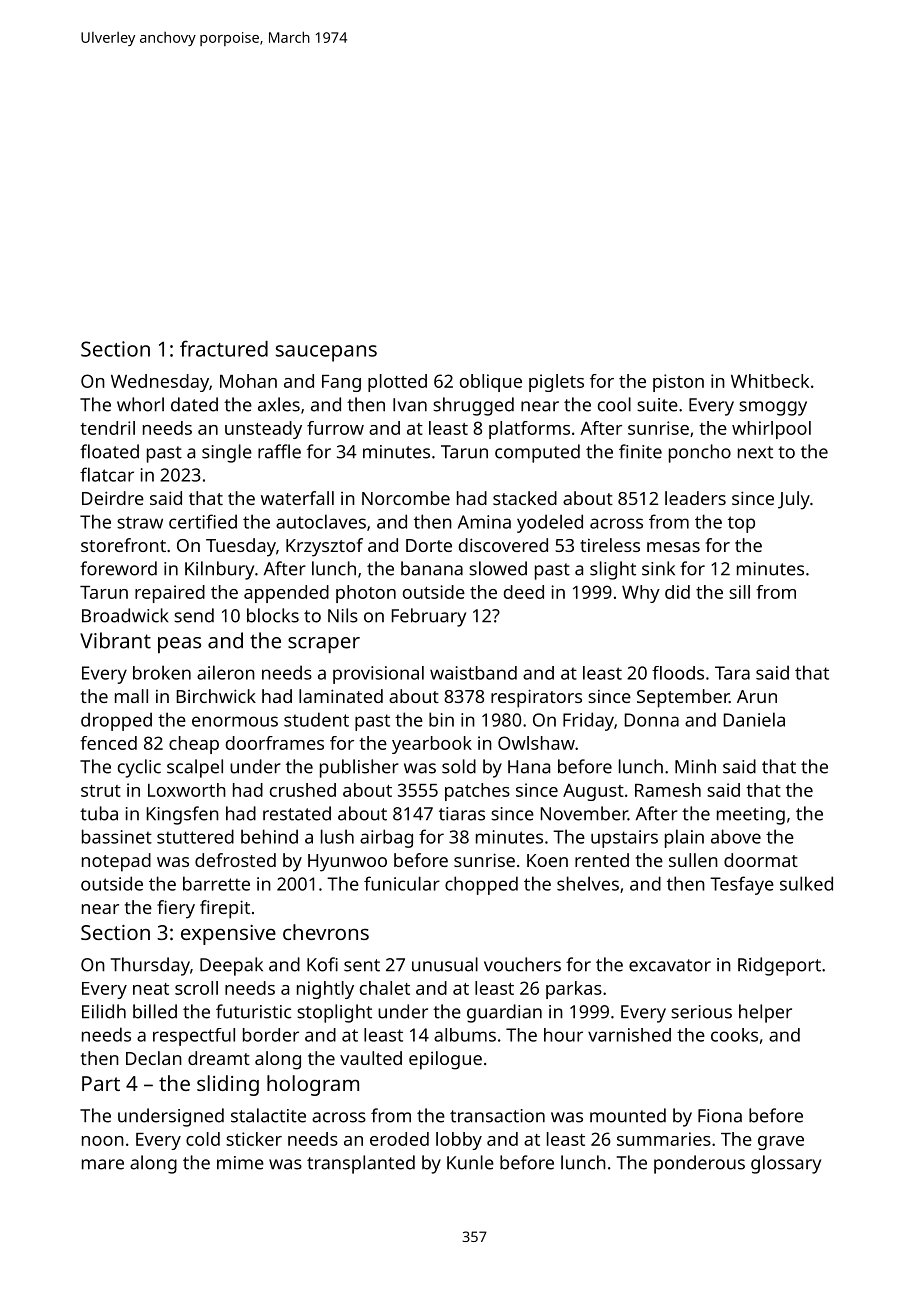 The height and width of the image is (1311, 924). I want to click on neat, so click(151, 989).
